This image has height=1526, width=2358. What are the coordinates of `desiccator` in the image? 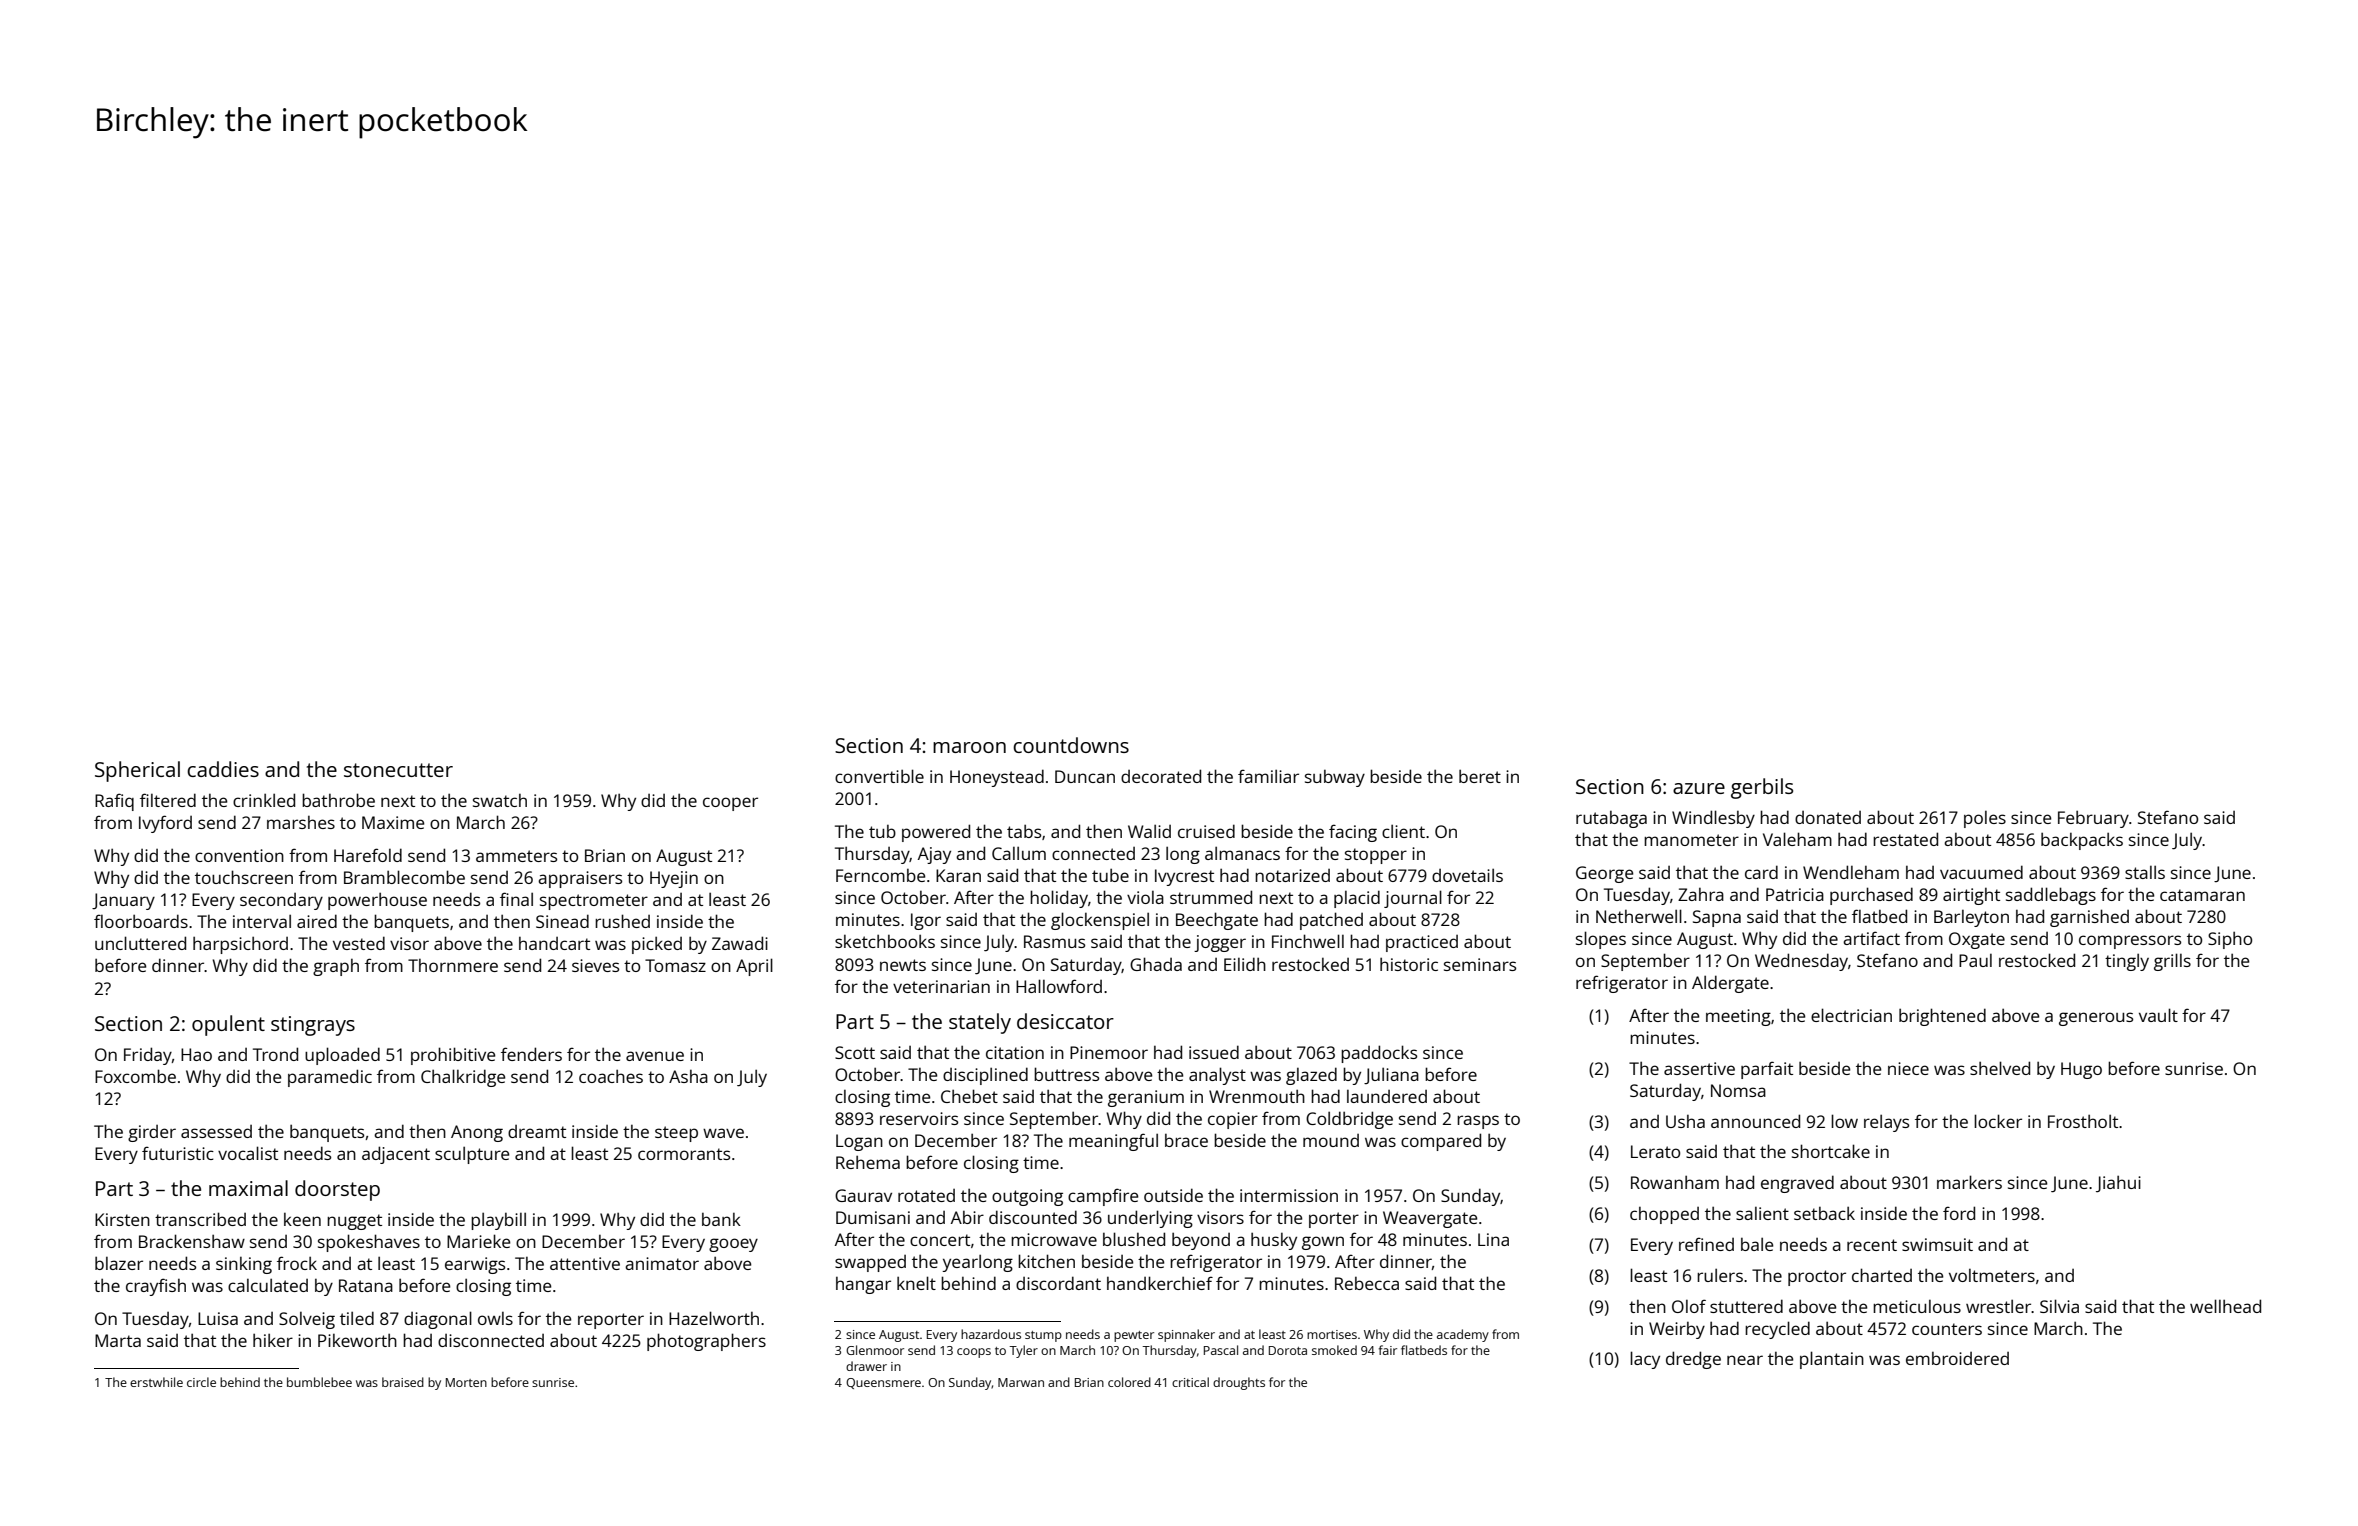 It's located at (1065, 1021).
